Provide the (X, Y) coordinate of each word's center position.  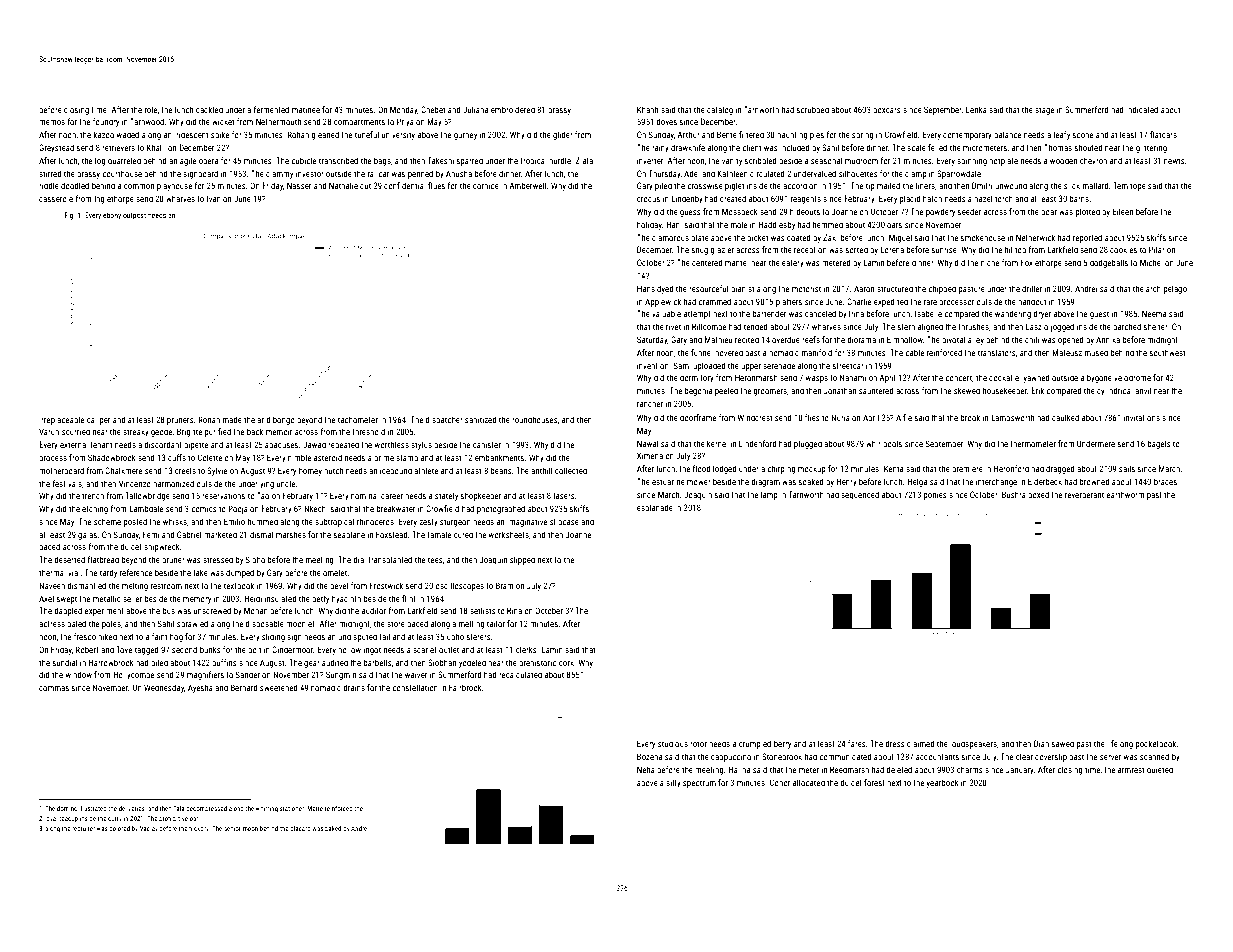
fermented (271, 109)
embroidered (513, 109)
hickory (199, 829)
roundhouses (535, 419)
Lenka (976, 109)
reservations (223, 495)
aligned (930, 327)
